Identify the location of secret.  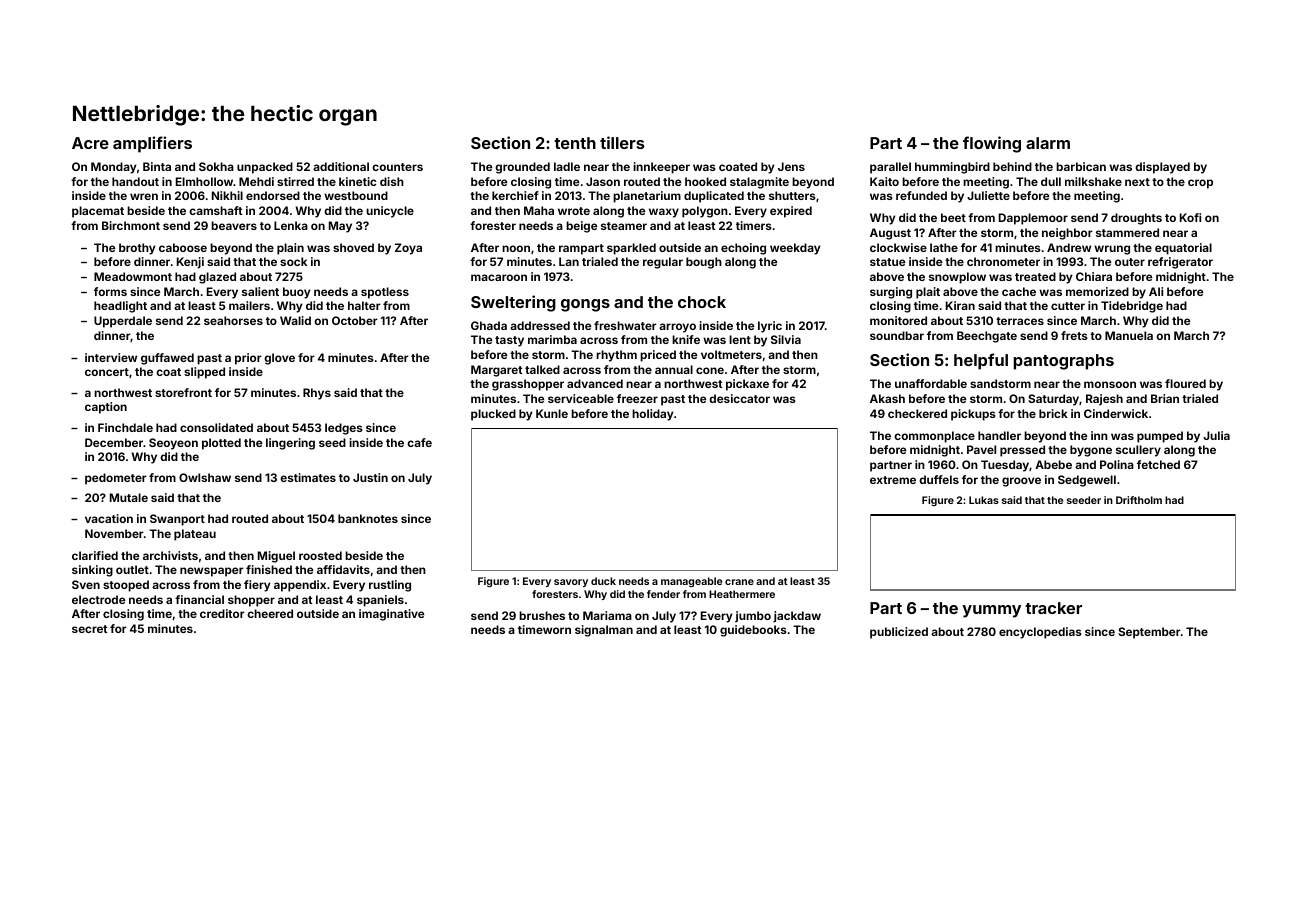
(89, 629).
